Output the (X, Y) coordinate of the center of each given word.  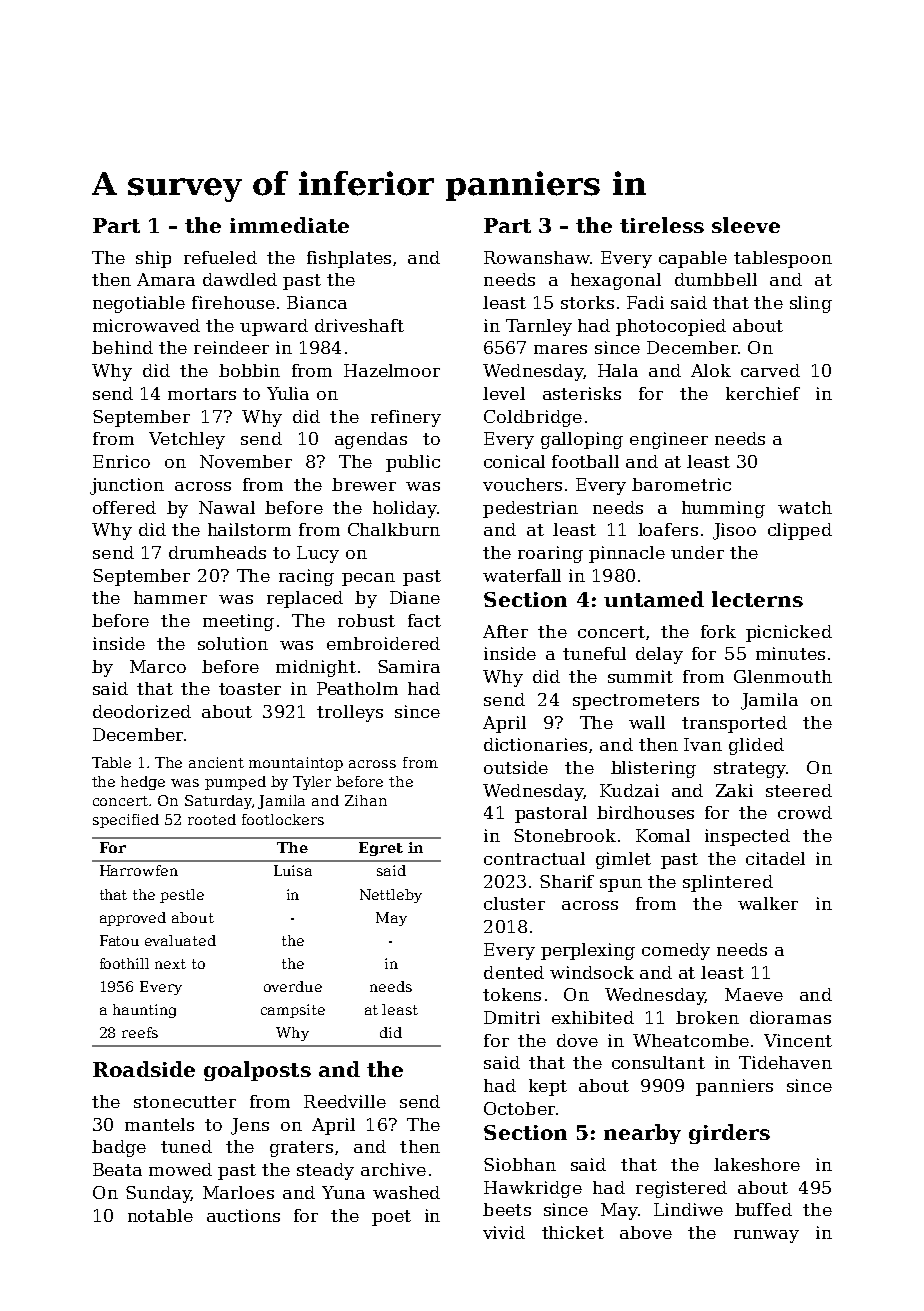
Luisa (293, 870)
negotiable (139, 304)
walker (768, 903)
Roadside (144, 1069)
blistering (653, 769)
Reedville (345, 1101)
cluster (514, 903)
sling (811, 304)
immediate (289, 225)
